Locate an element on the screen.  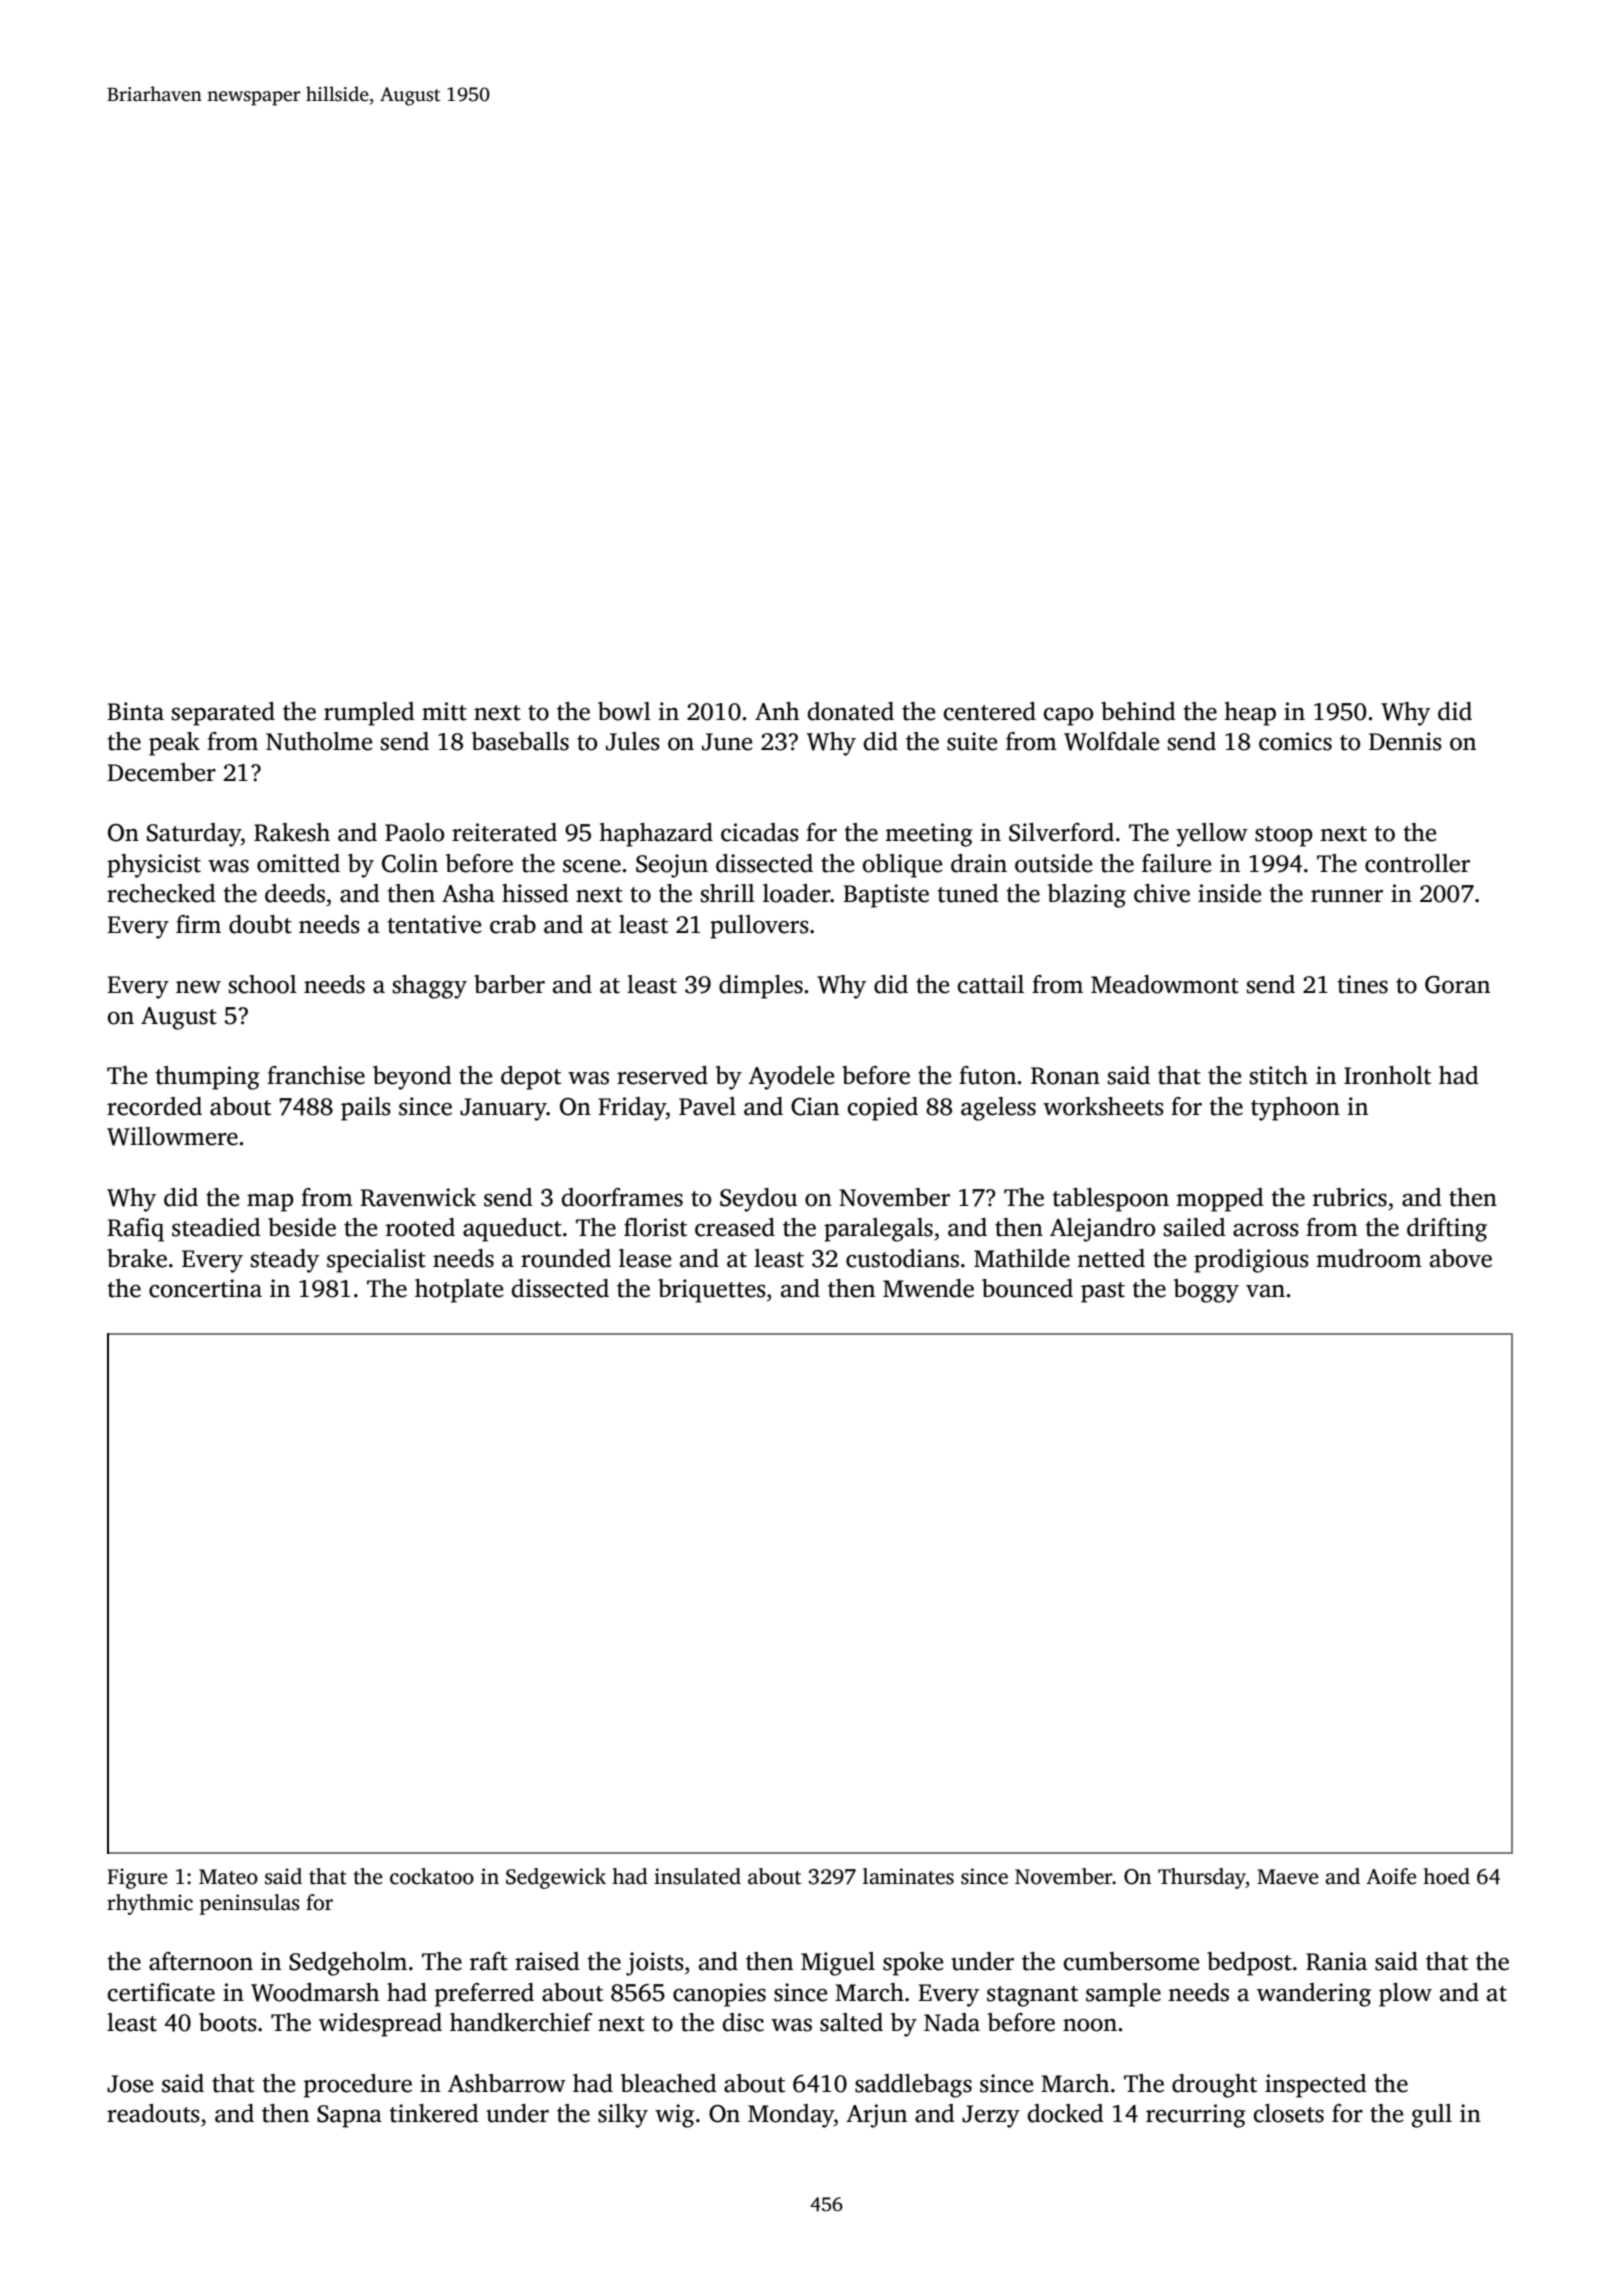
briquettes is located at coordinates (712, 1291).
